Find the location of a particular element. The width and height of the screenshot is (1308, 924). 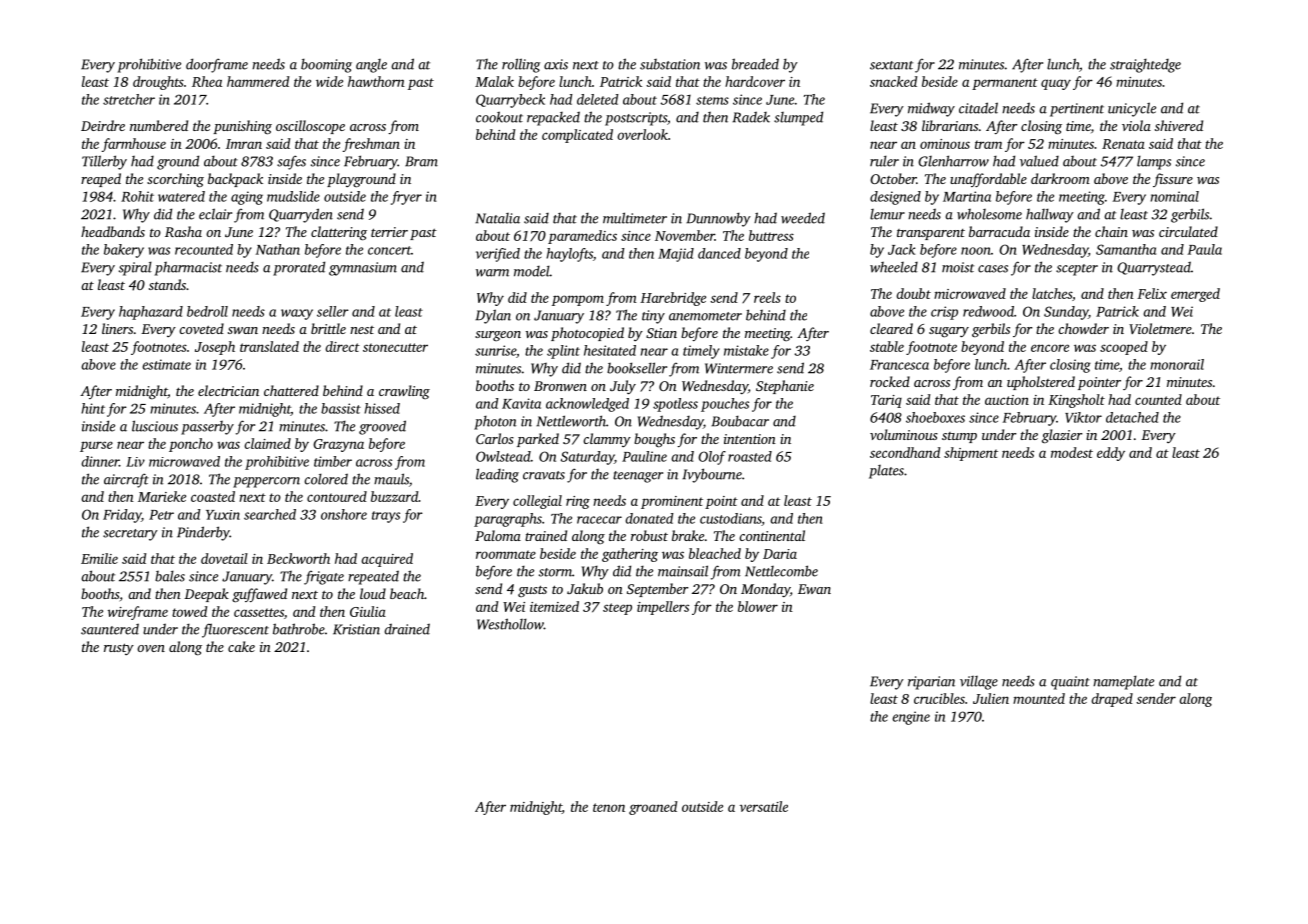

crucibles is located at coordinates (939, 698).
